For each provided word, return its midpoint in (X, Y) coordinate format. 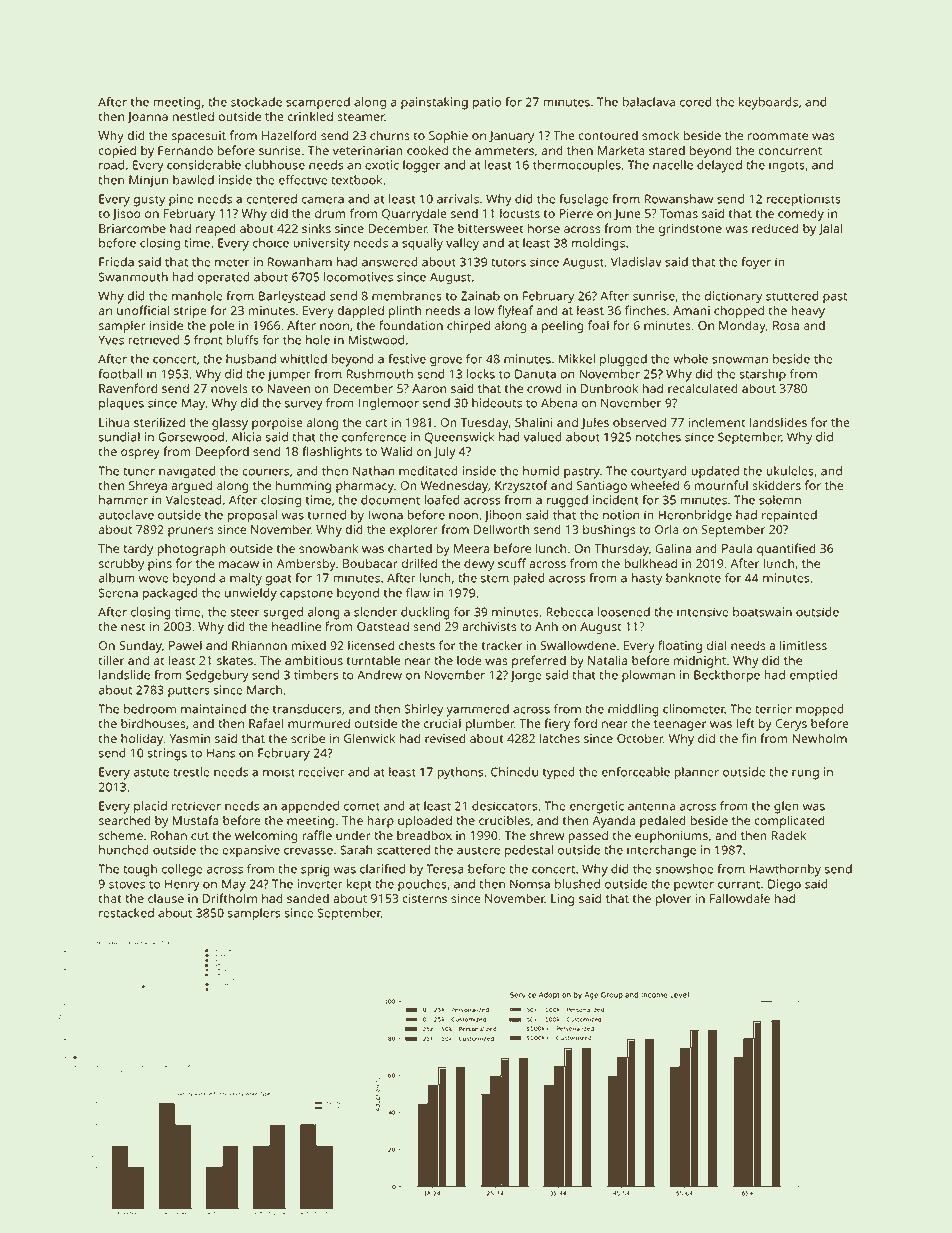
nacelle (673, 165)
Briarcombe (132, 228)
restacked (126, 913)
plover (673, 899)
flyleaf (515, 311)
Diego (784, 885)
